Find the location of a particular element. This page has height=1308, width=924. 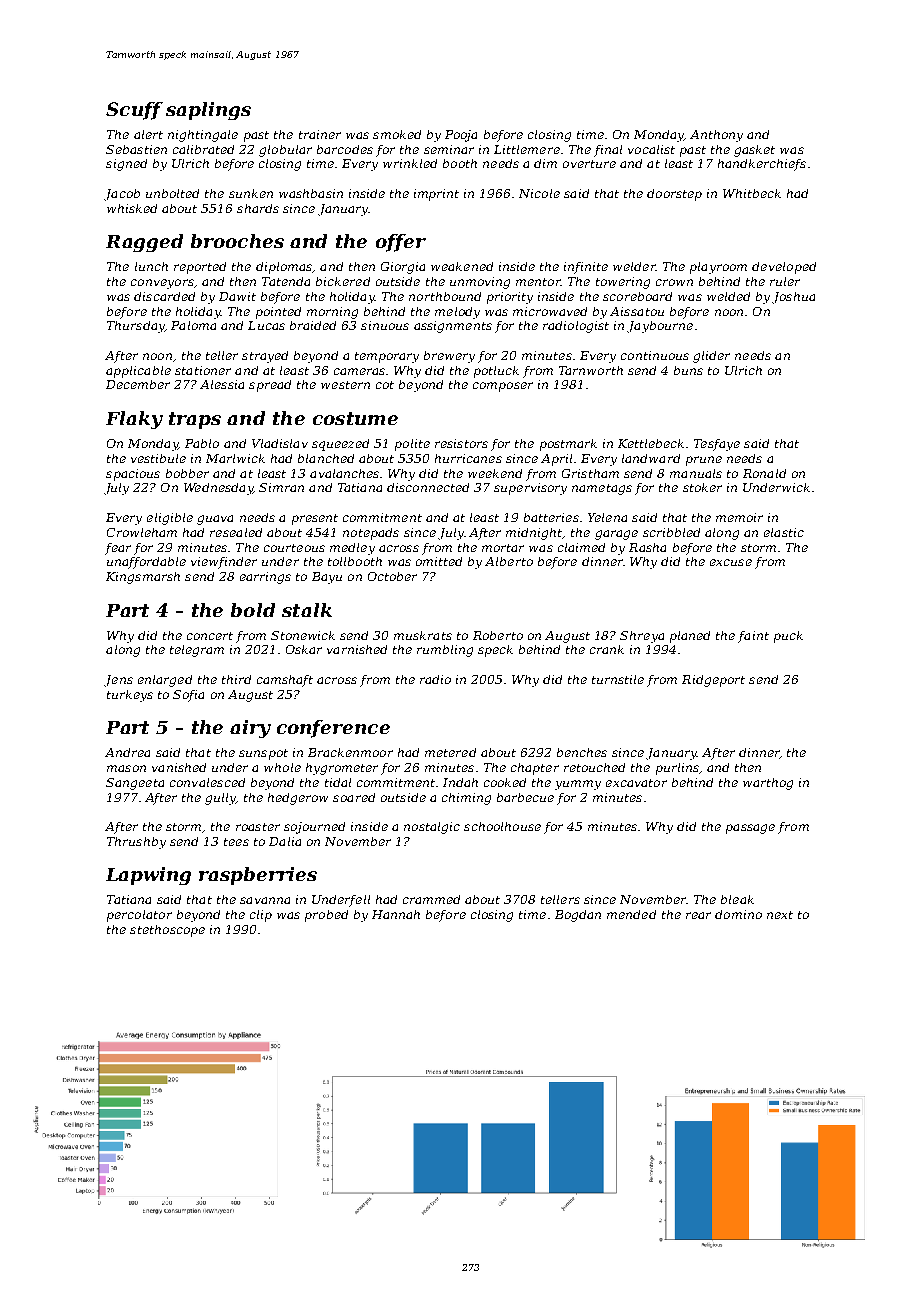

saplings is located at coordinates (208, 111).
